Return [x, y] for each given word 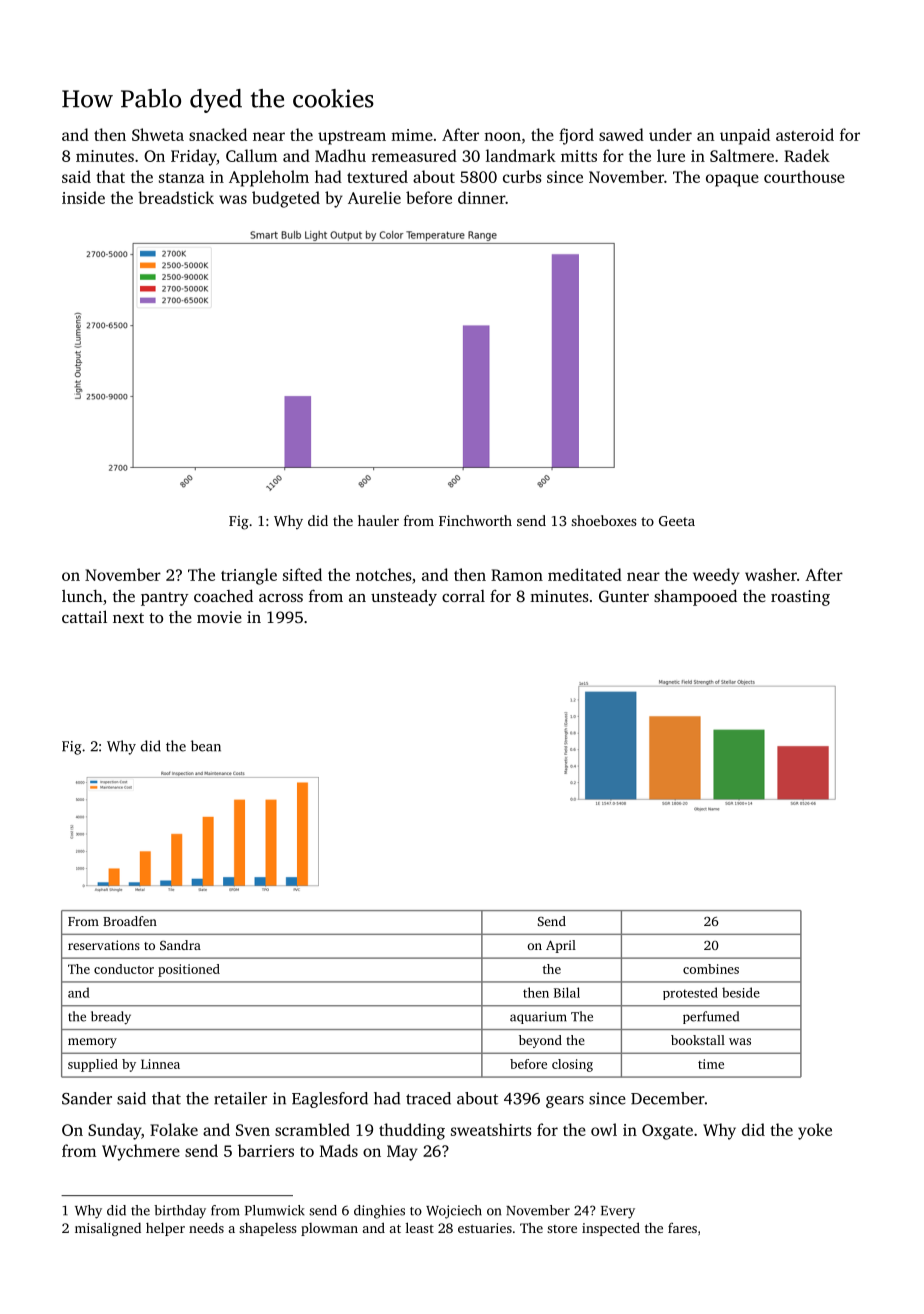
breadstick [176, 197]
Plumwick [275, 1210]
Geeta [677, 521]
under [670, 134]
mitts [579, 156]
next [128, 618]
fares [682, 1228]
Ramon [517, 575]
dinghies [379, 1212]
